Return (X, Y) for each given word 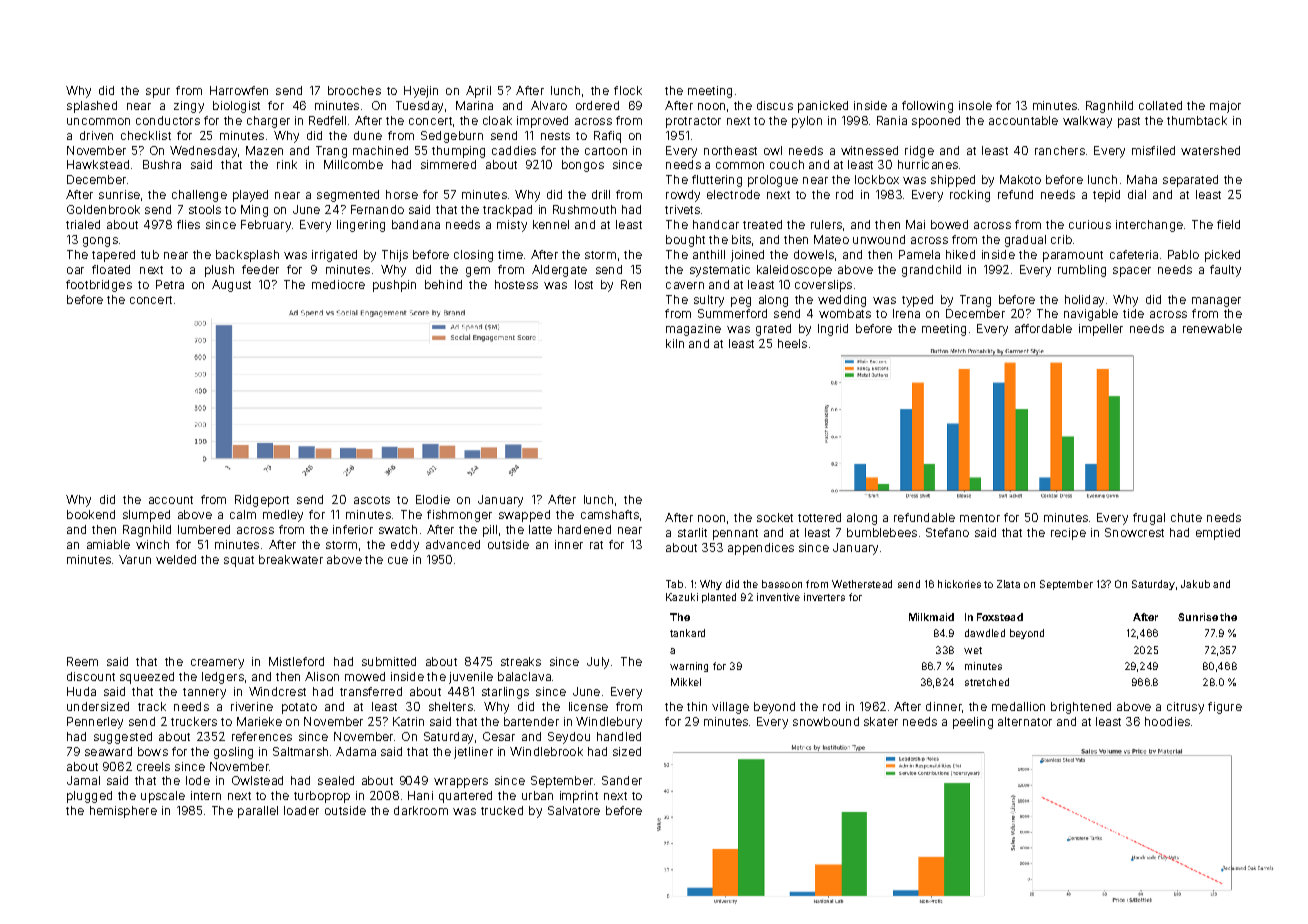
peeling (973, 723)
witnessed (869, 150)
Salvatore (574, 810)
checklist (146, 135)
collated (1160, 105)
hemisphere (123, 812)
